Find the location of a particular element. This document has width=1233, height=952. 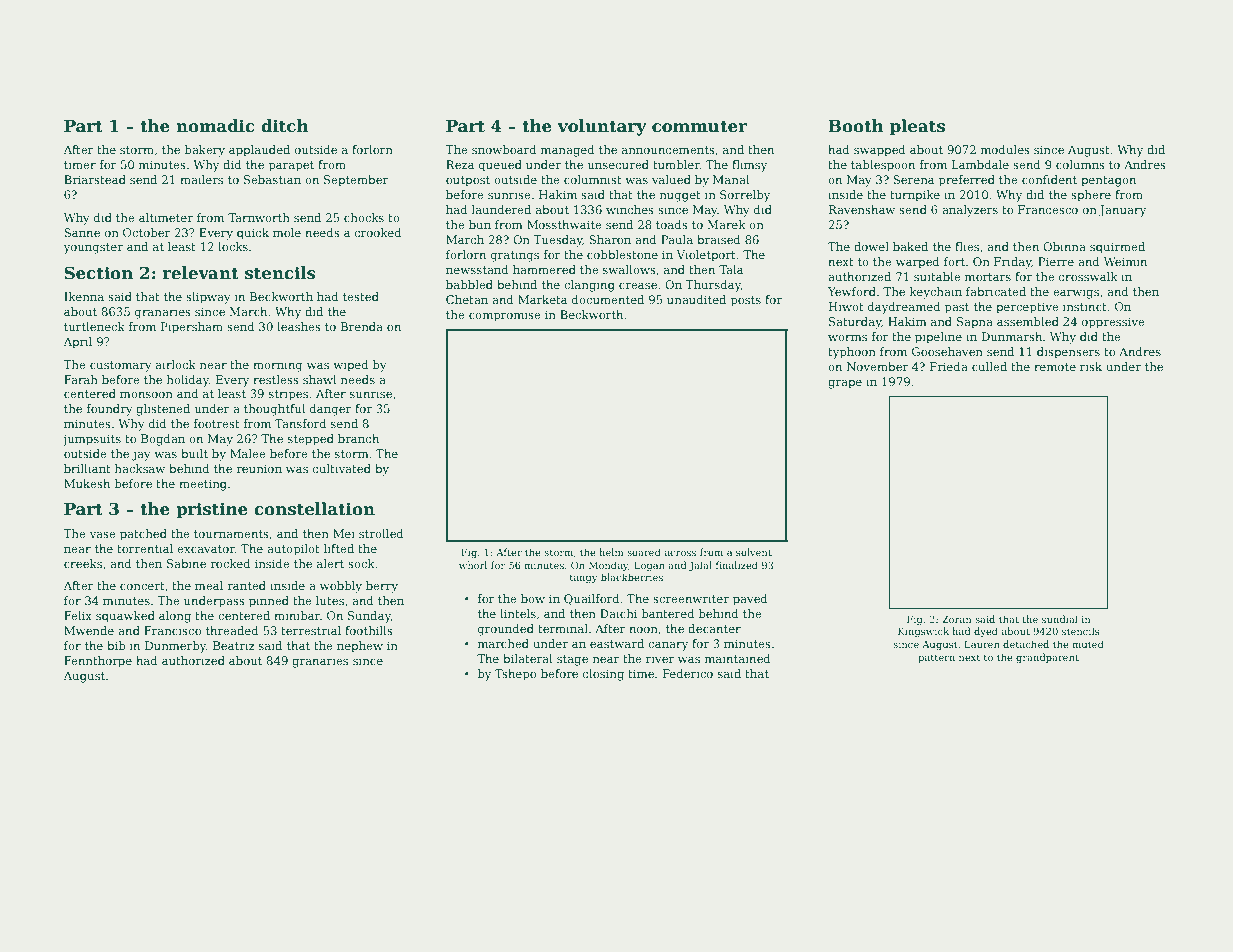

constellation is located at coordinates (314, 509).
